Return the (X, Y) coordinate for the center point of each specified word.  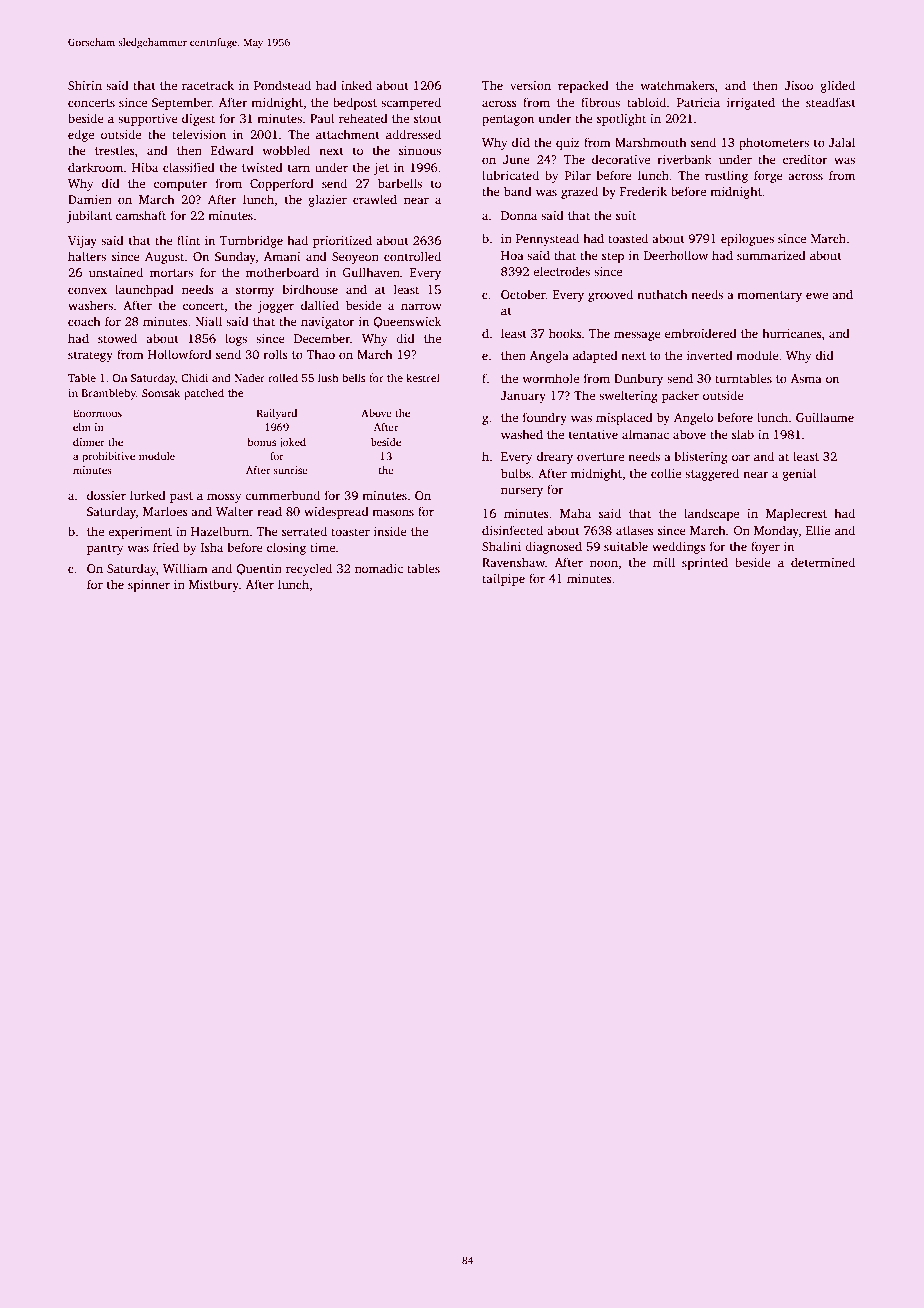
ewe (817, 295)
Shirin (85, 85)
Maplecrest (796, 514)
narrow (421, 306)
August (164, 258)
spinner (149, 586)
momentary (769, 296)
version (530, 85)
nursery (522, 492)
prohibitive (108, 457)
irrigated (751, 103)
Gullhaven (371, 272)
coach (84, 321)
